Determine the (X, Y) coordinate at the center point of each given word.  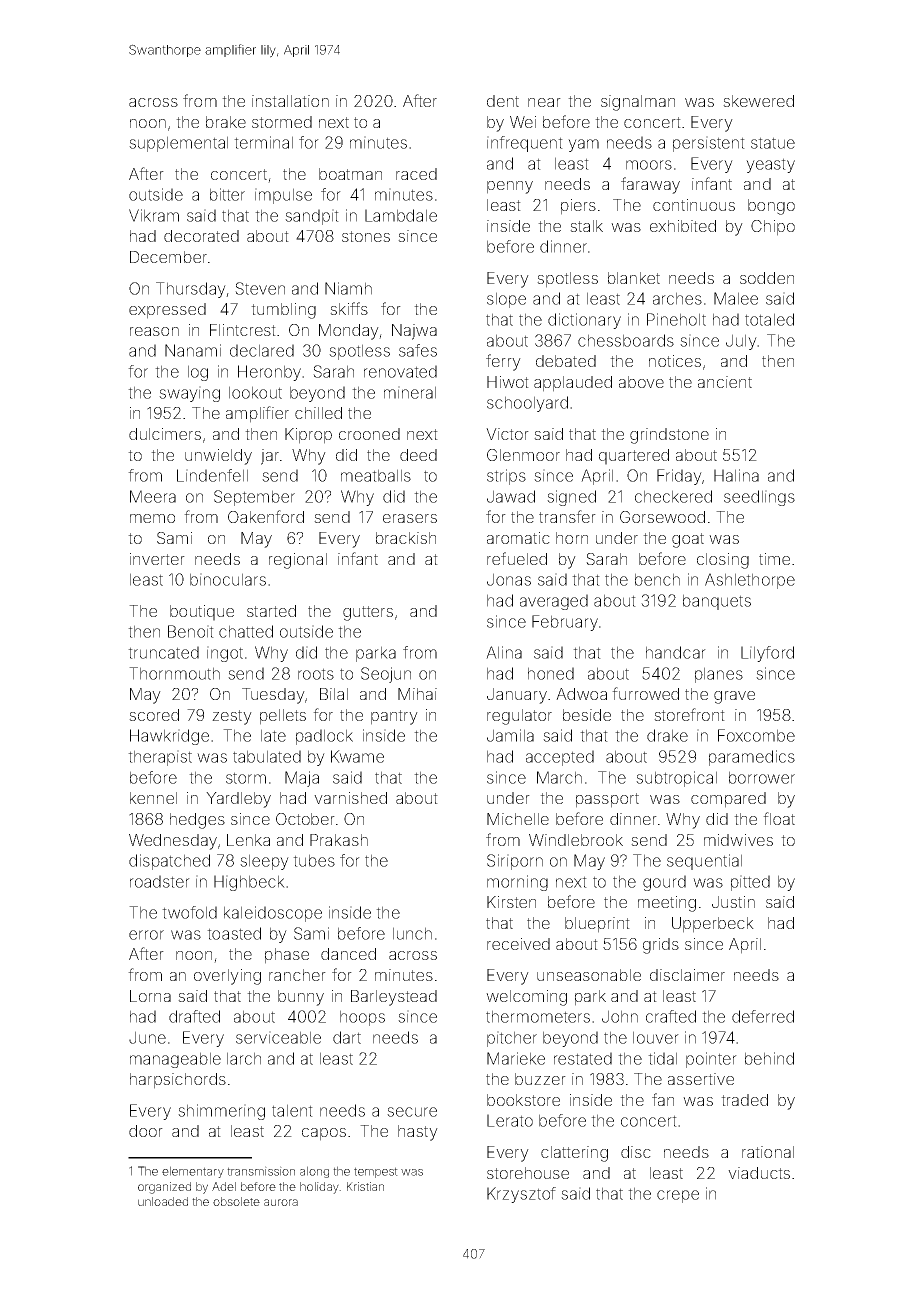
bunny (301, 998)
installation (290, 101)
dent (503, 101)
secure (412, 1112)
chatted (246, 631)
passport (607, 800)
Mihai (417, 694)
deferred (763, 1016)
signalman (638, 103)
